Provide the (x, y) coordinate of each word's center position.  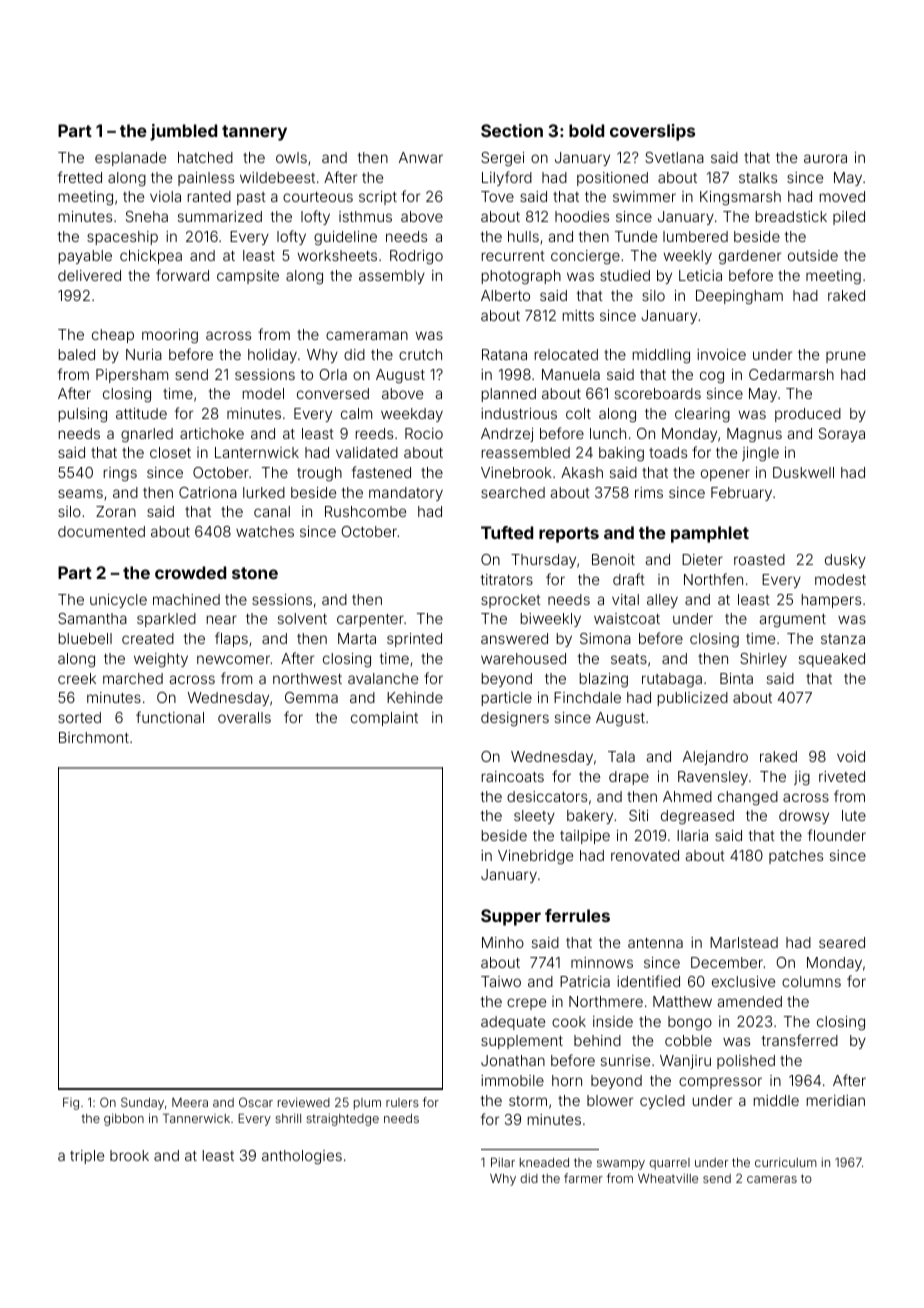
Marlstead (744, 942)
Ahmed (687, 796)
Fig (71, 1103)
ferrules (577, 915)
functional (170, 717)
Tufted (507, 532)
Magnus (754, 435)
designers (515, 719)
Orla (333, 374)
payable (85, 257)
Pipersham (132, 376)
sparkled (166, 620)
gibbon (124, 1119)
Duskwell (803, 472)
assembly (392, 277)
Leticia (700, 275)
